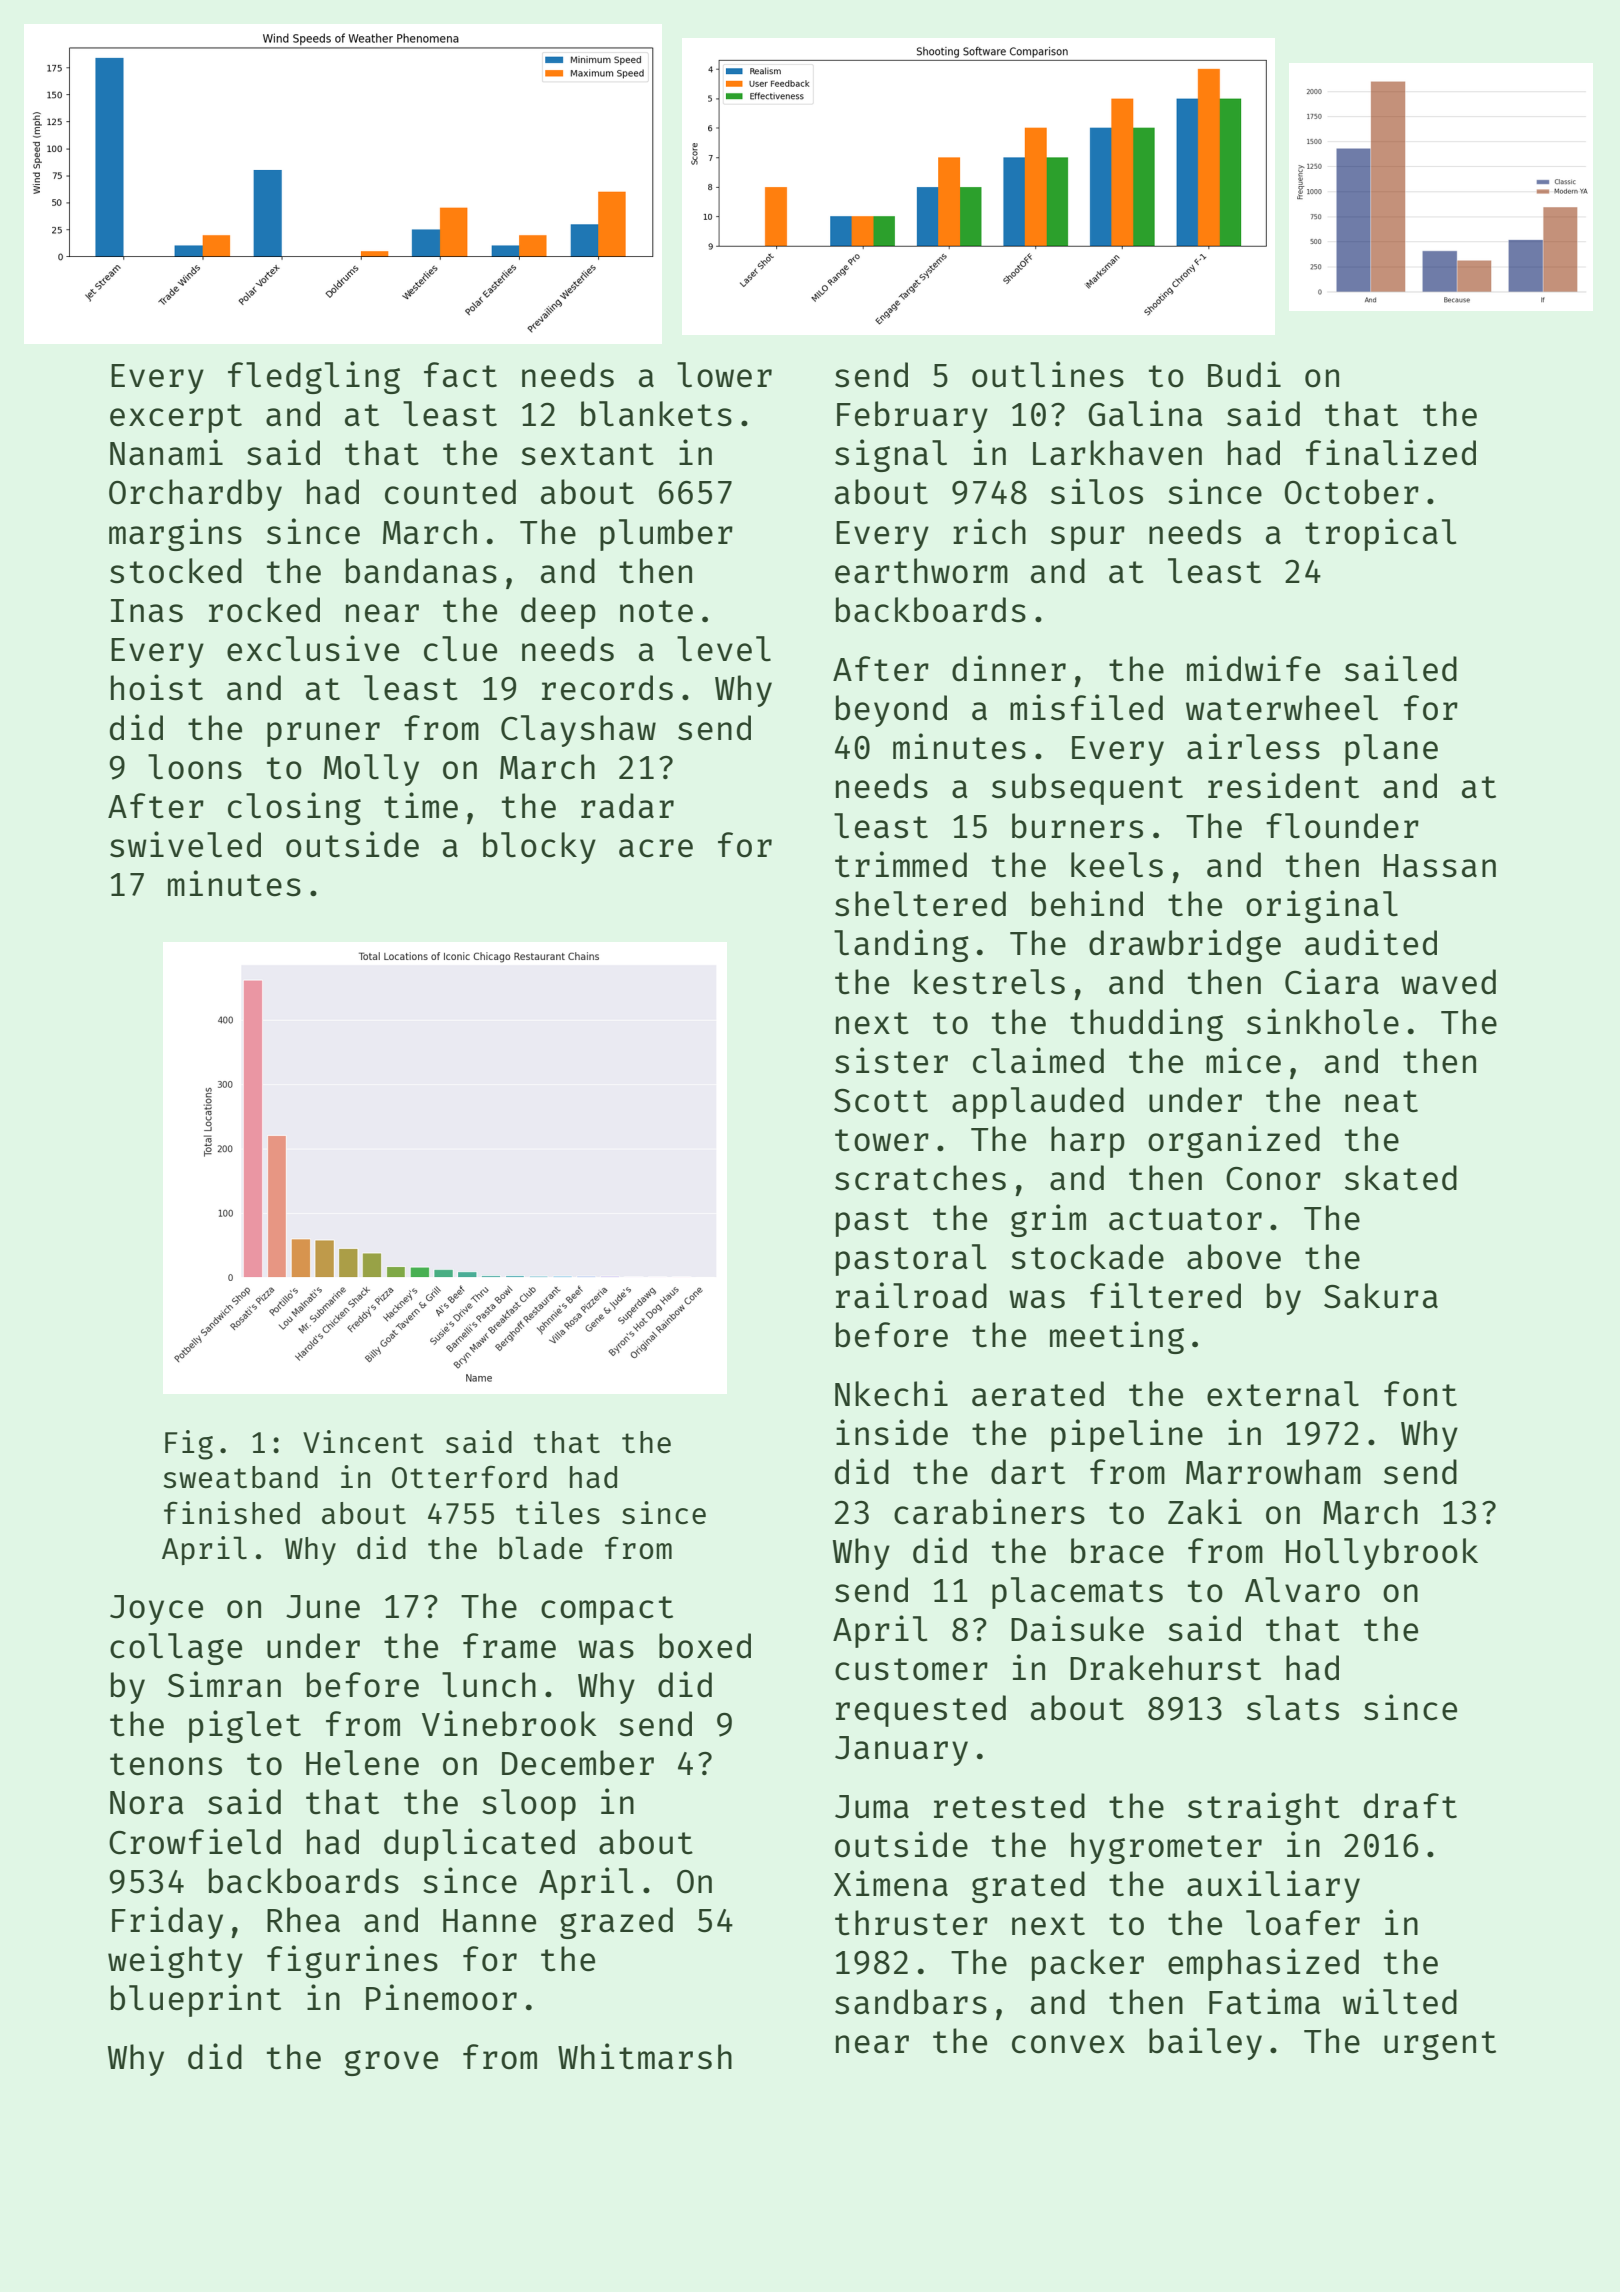 Image resolution: width=1620 pixels, height=2292 pixels. What do you see at coordinates (882, 1140) in the screenshot?
I see `tower` at bounding box center [882, 1140].
